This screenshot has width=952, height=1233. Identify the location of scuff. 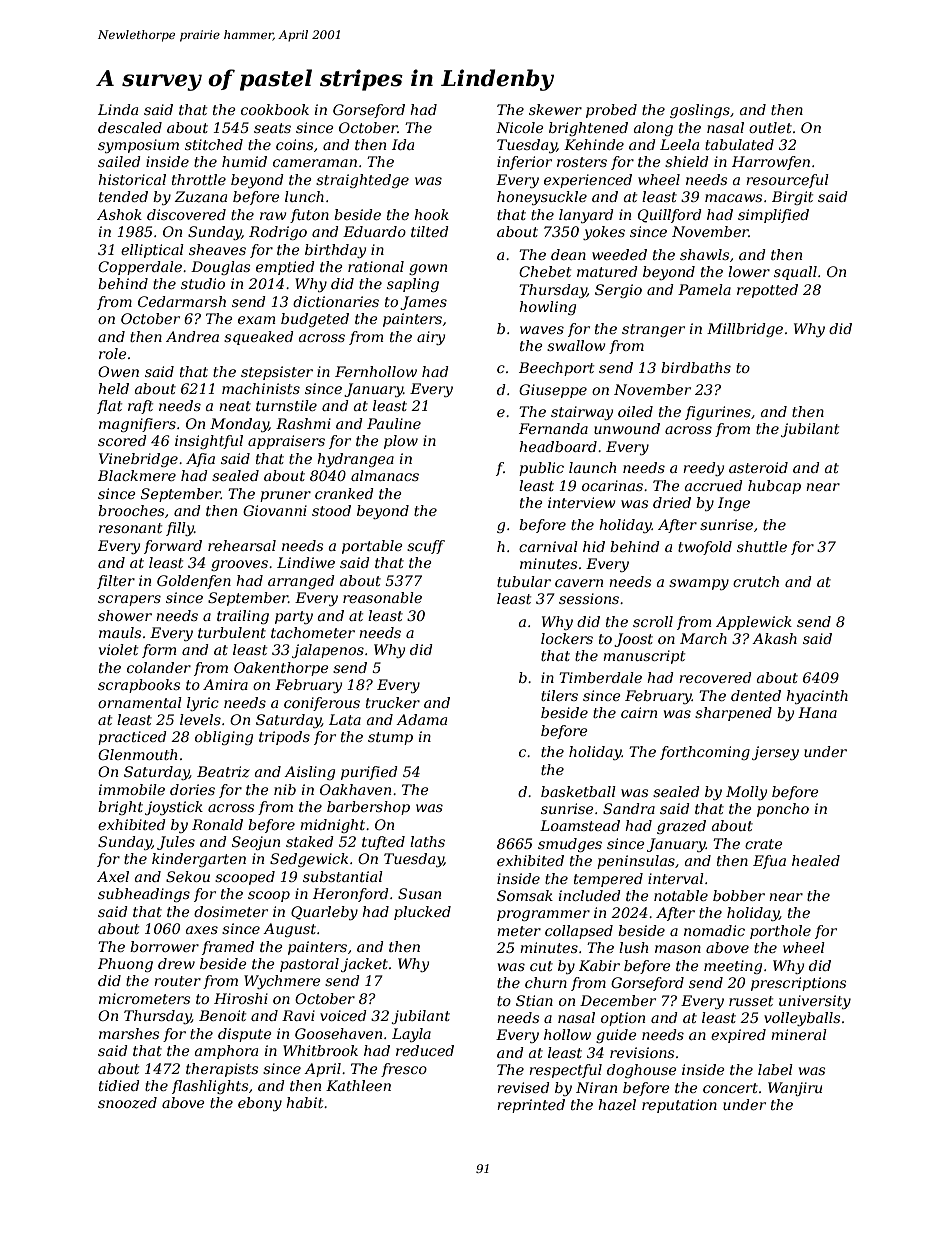
(426, 547).
